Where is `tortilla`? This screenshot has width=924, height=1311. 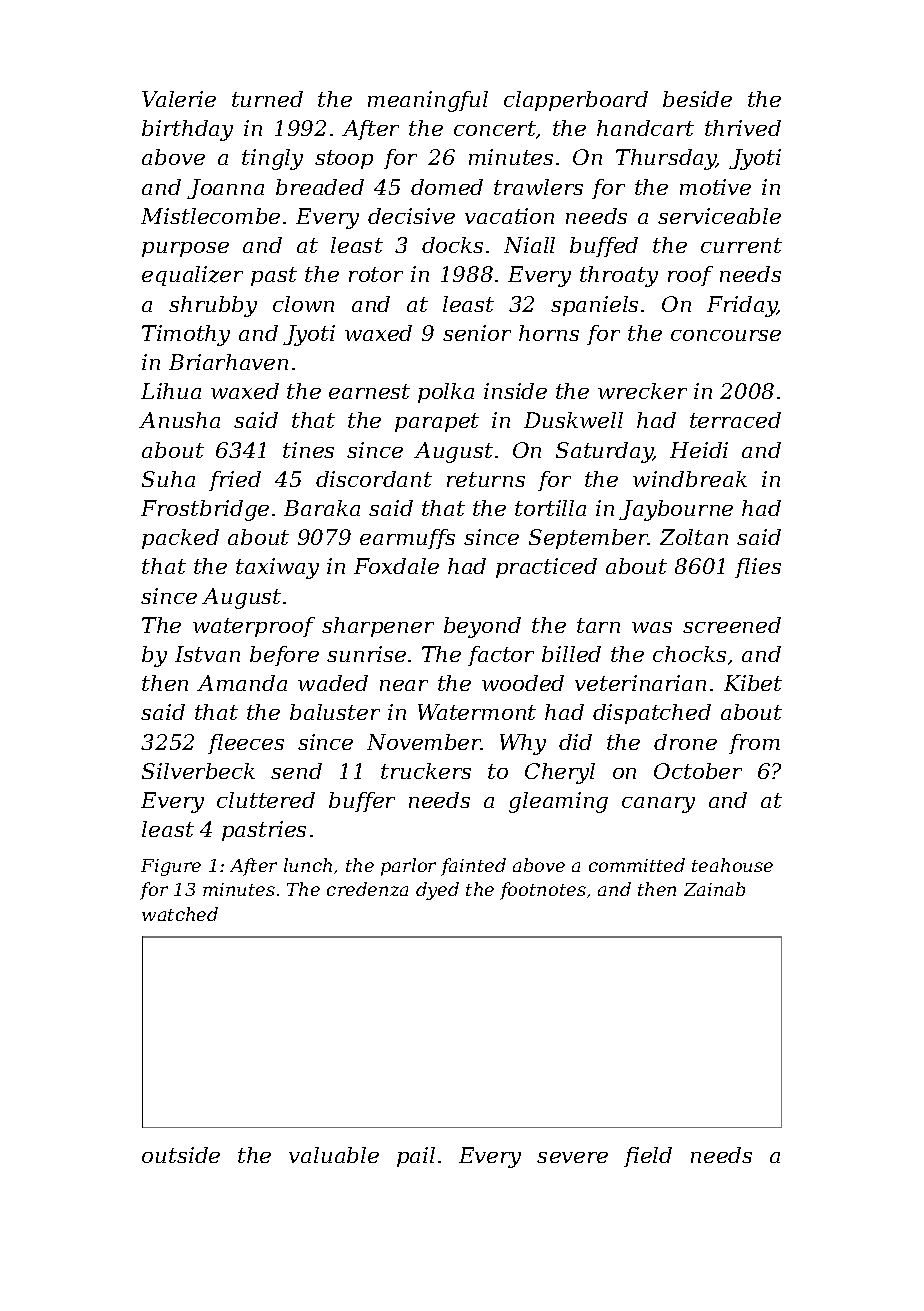 tortilla is located at coordinates (550, 508).
